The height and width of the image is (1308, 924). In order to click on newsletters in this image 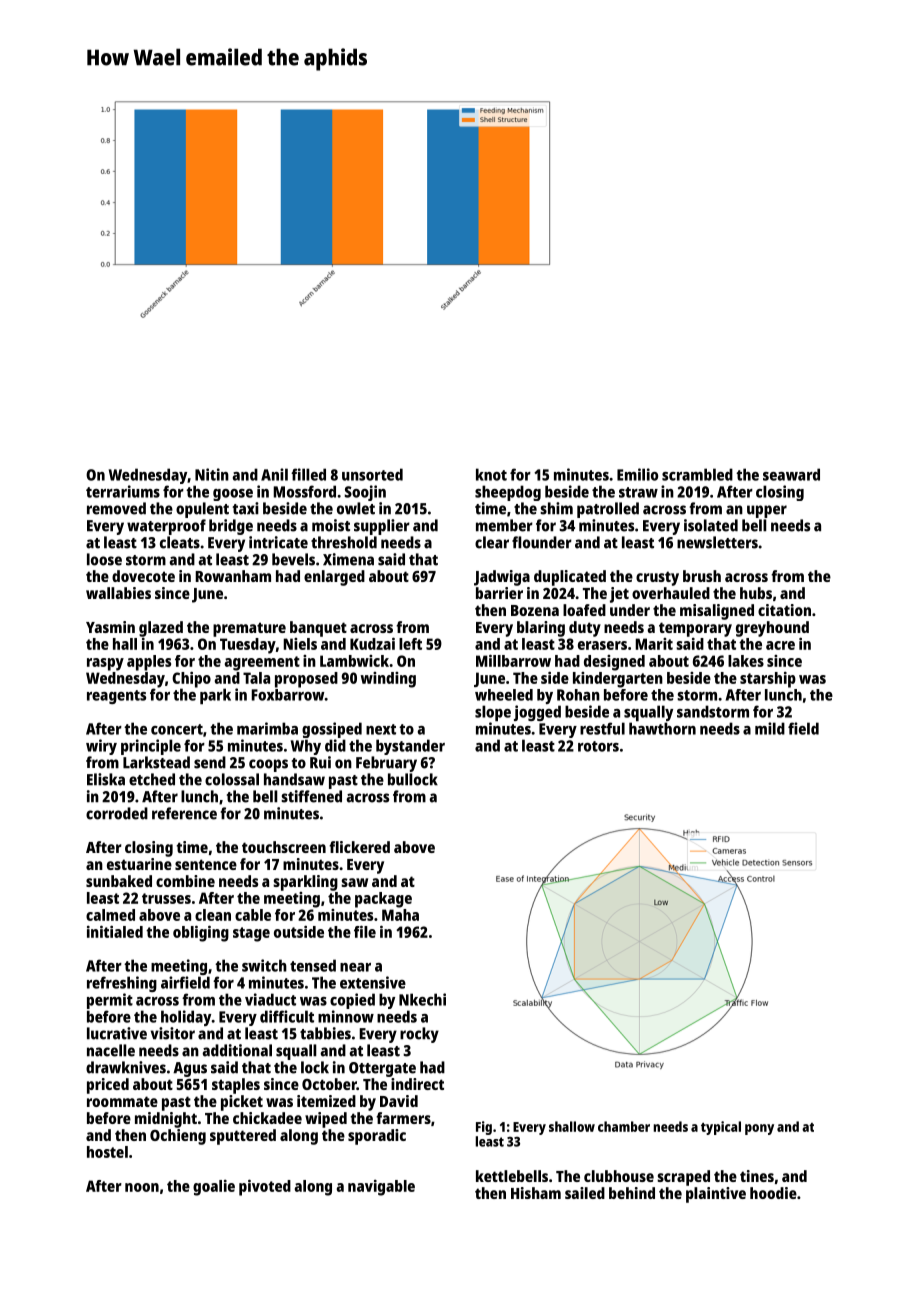, I will do `click(717, 542)`.
